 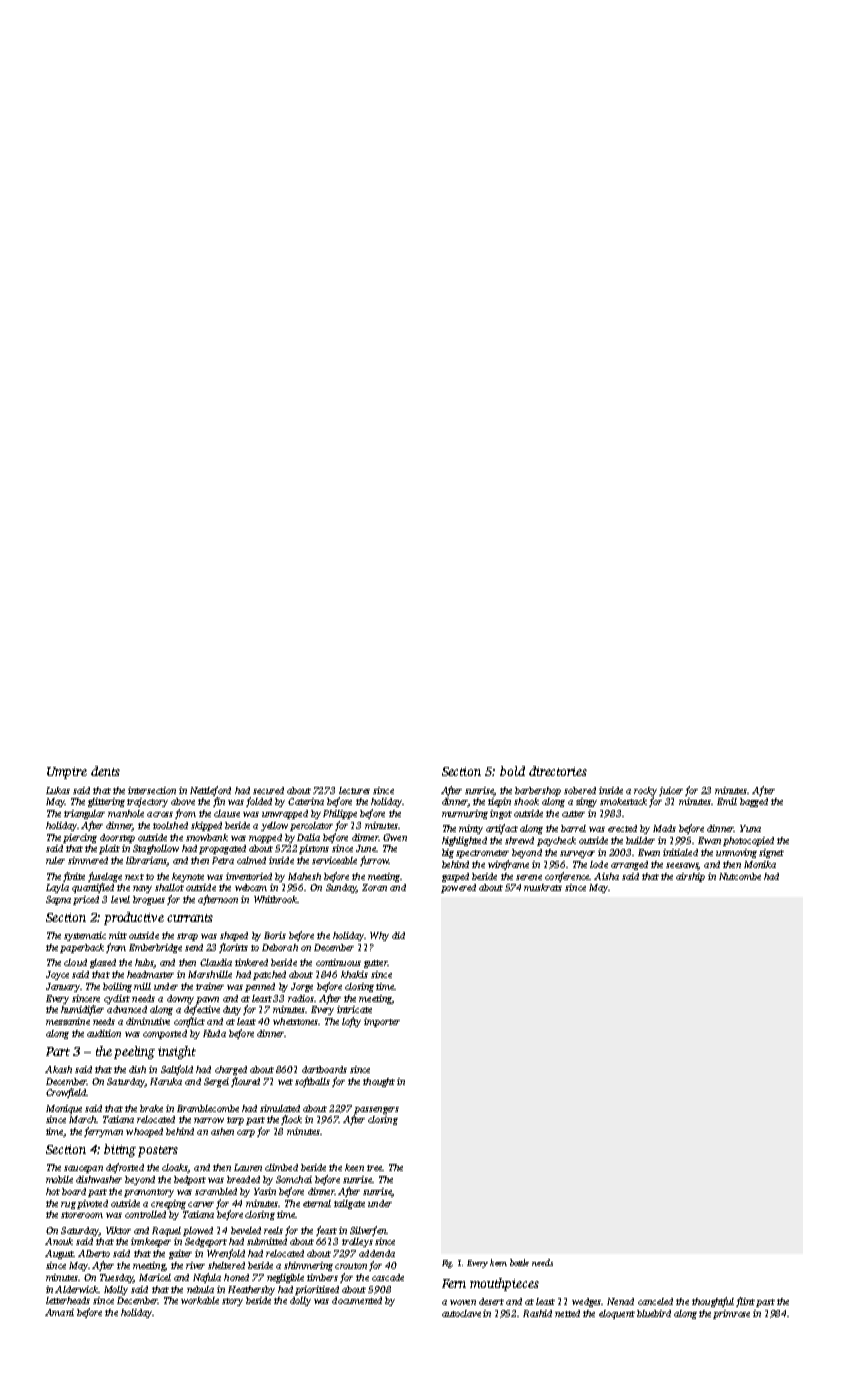 I want to click on gutter, so click(x=375, y=964).
